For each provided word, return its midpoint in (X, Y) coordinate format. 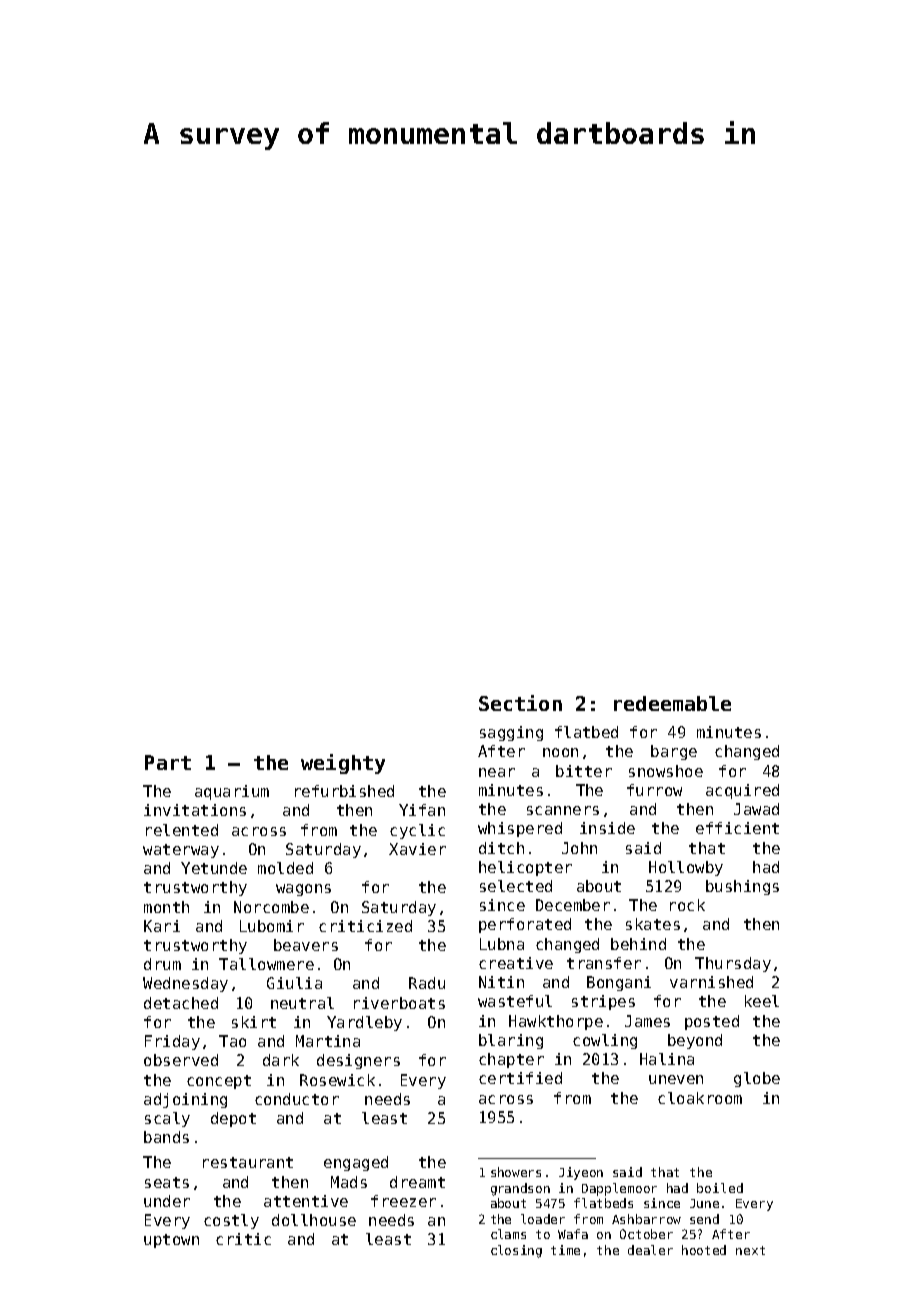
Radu (427, 983)
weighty (343, 764)
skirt (254, 1022)
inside (607, 828)
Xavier (417, 849)
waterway (181, 851)
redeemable (672, 703)
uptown (171, 1241)
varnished (711, 982)
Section (520, 703)
